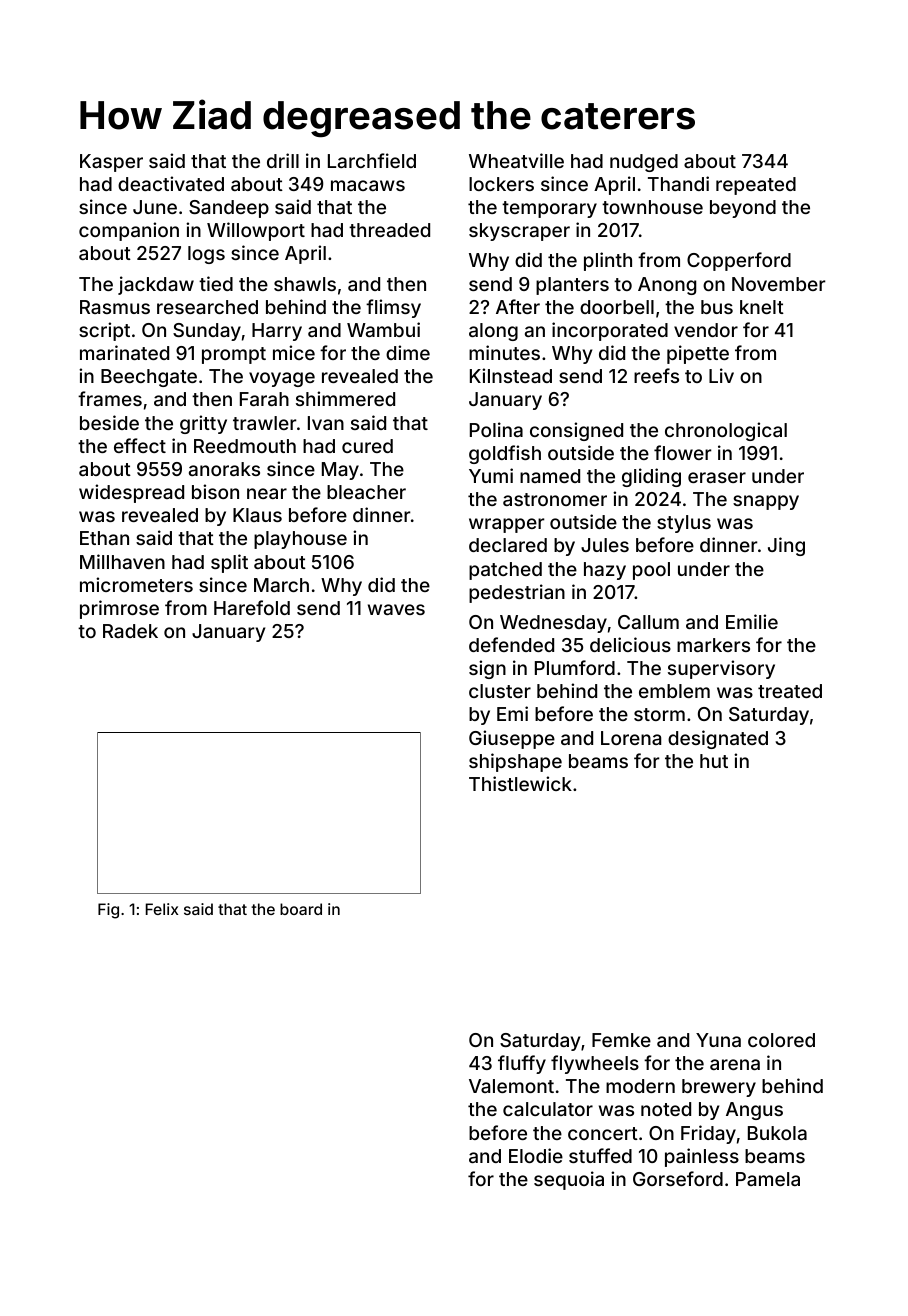 This screenshot has width=908, height=1316. Describe the element at coordinates (301, 909) in the screenshot. I see `board` at that location.
